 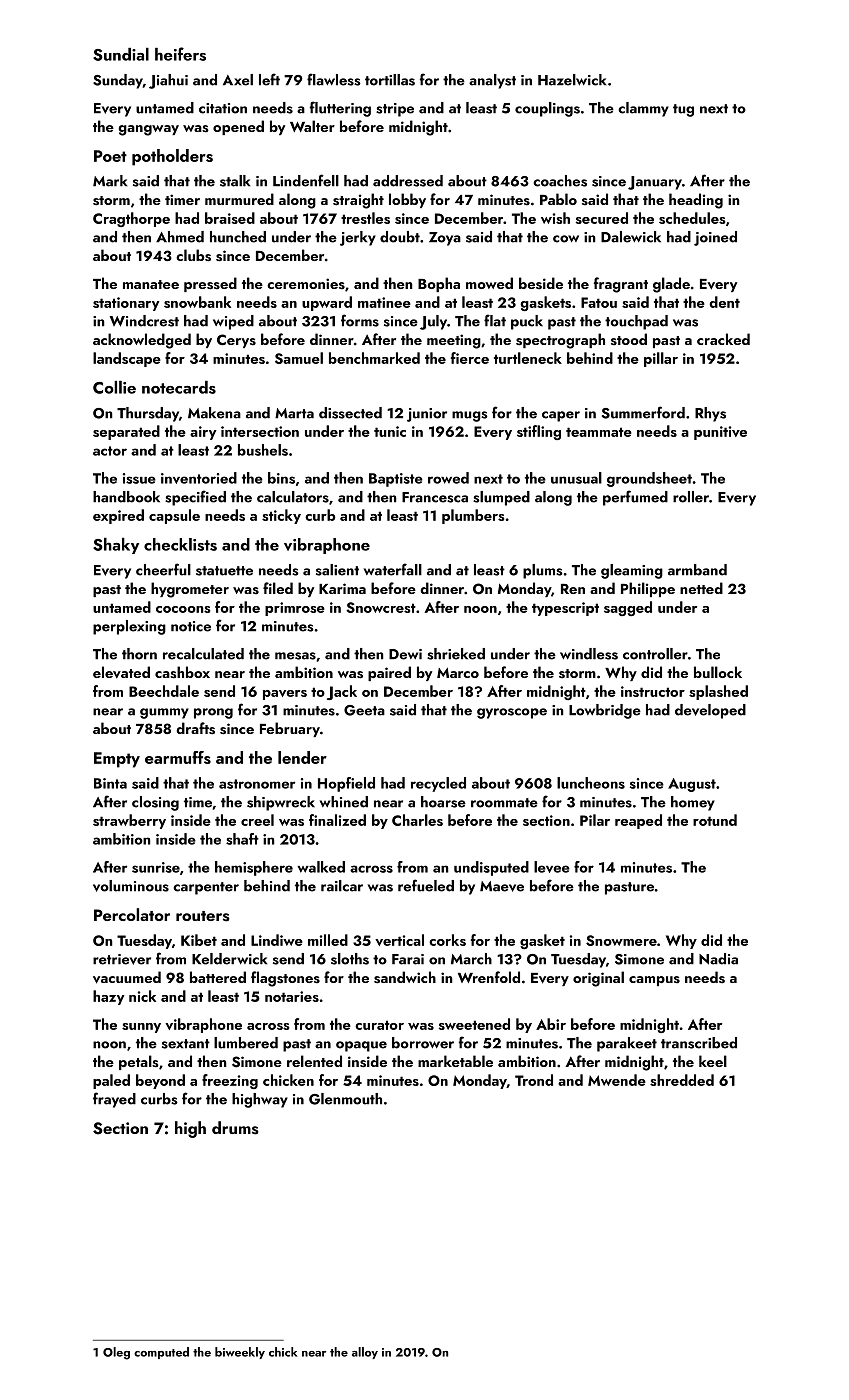 I want to click on developed, so click(x=710, y=711).
